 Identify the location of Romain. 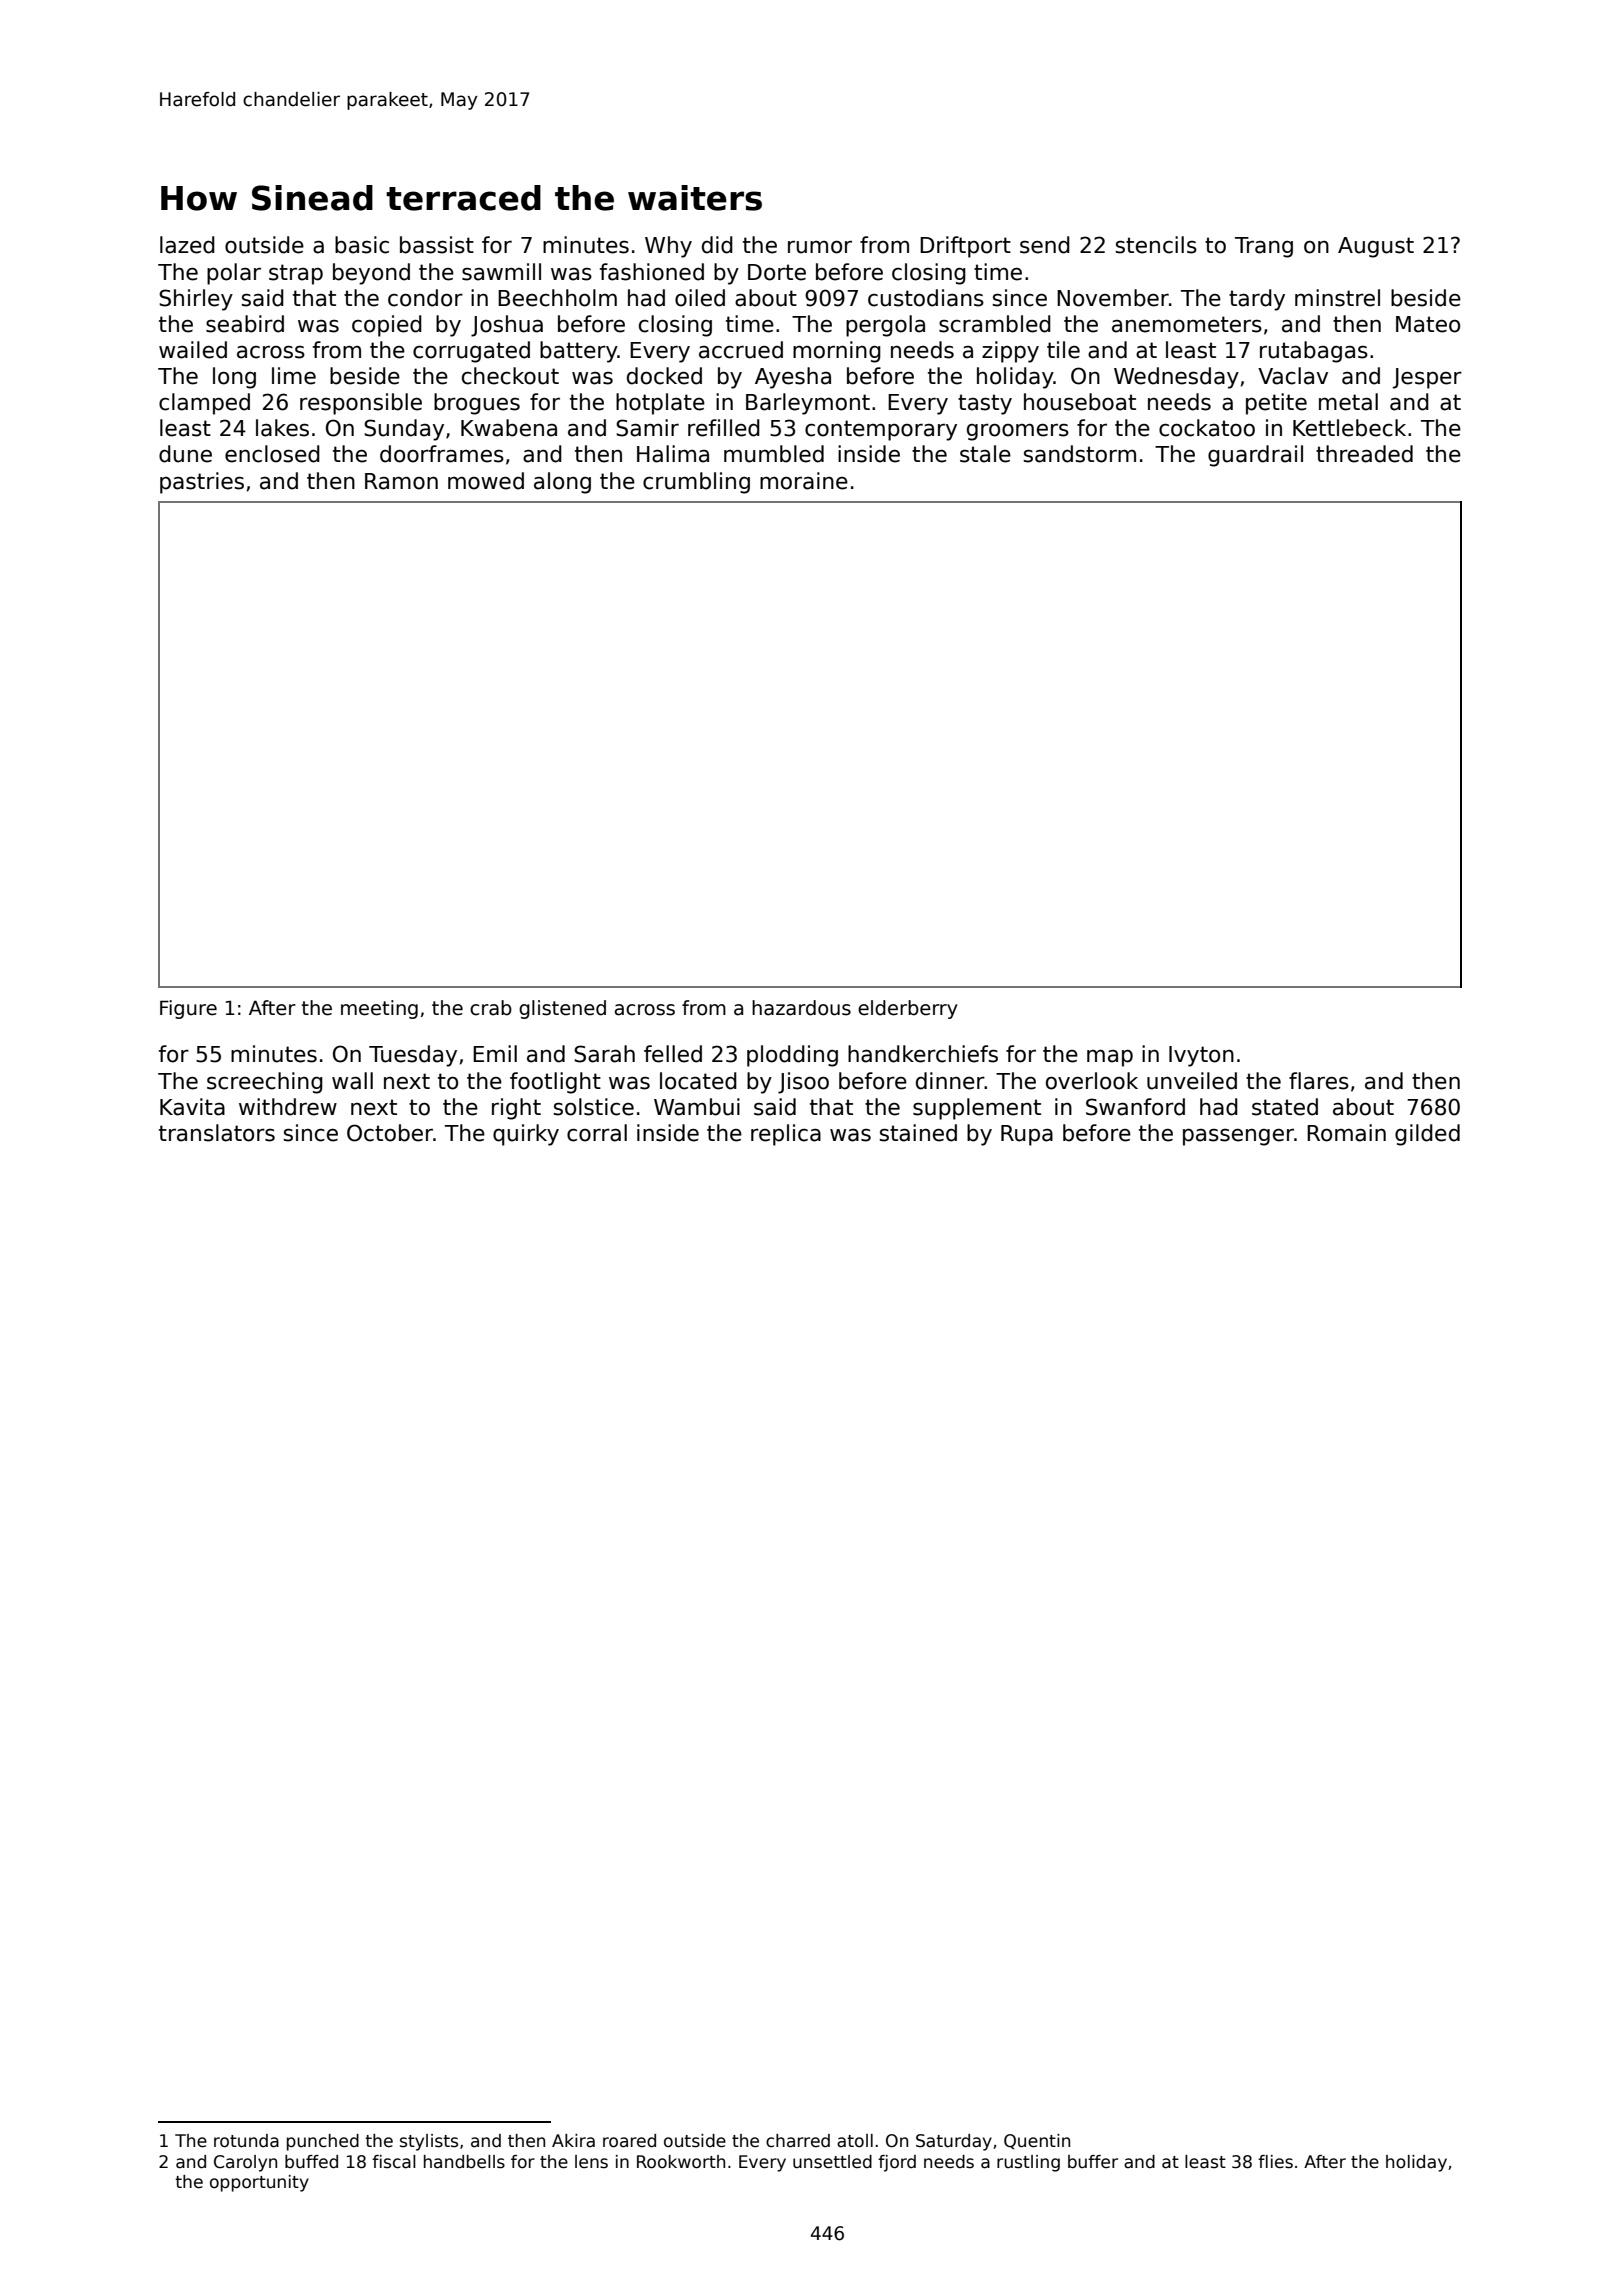
(1346, 1133).
